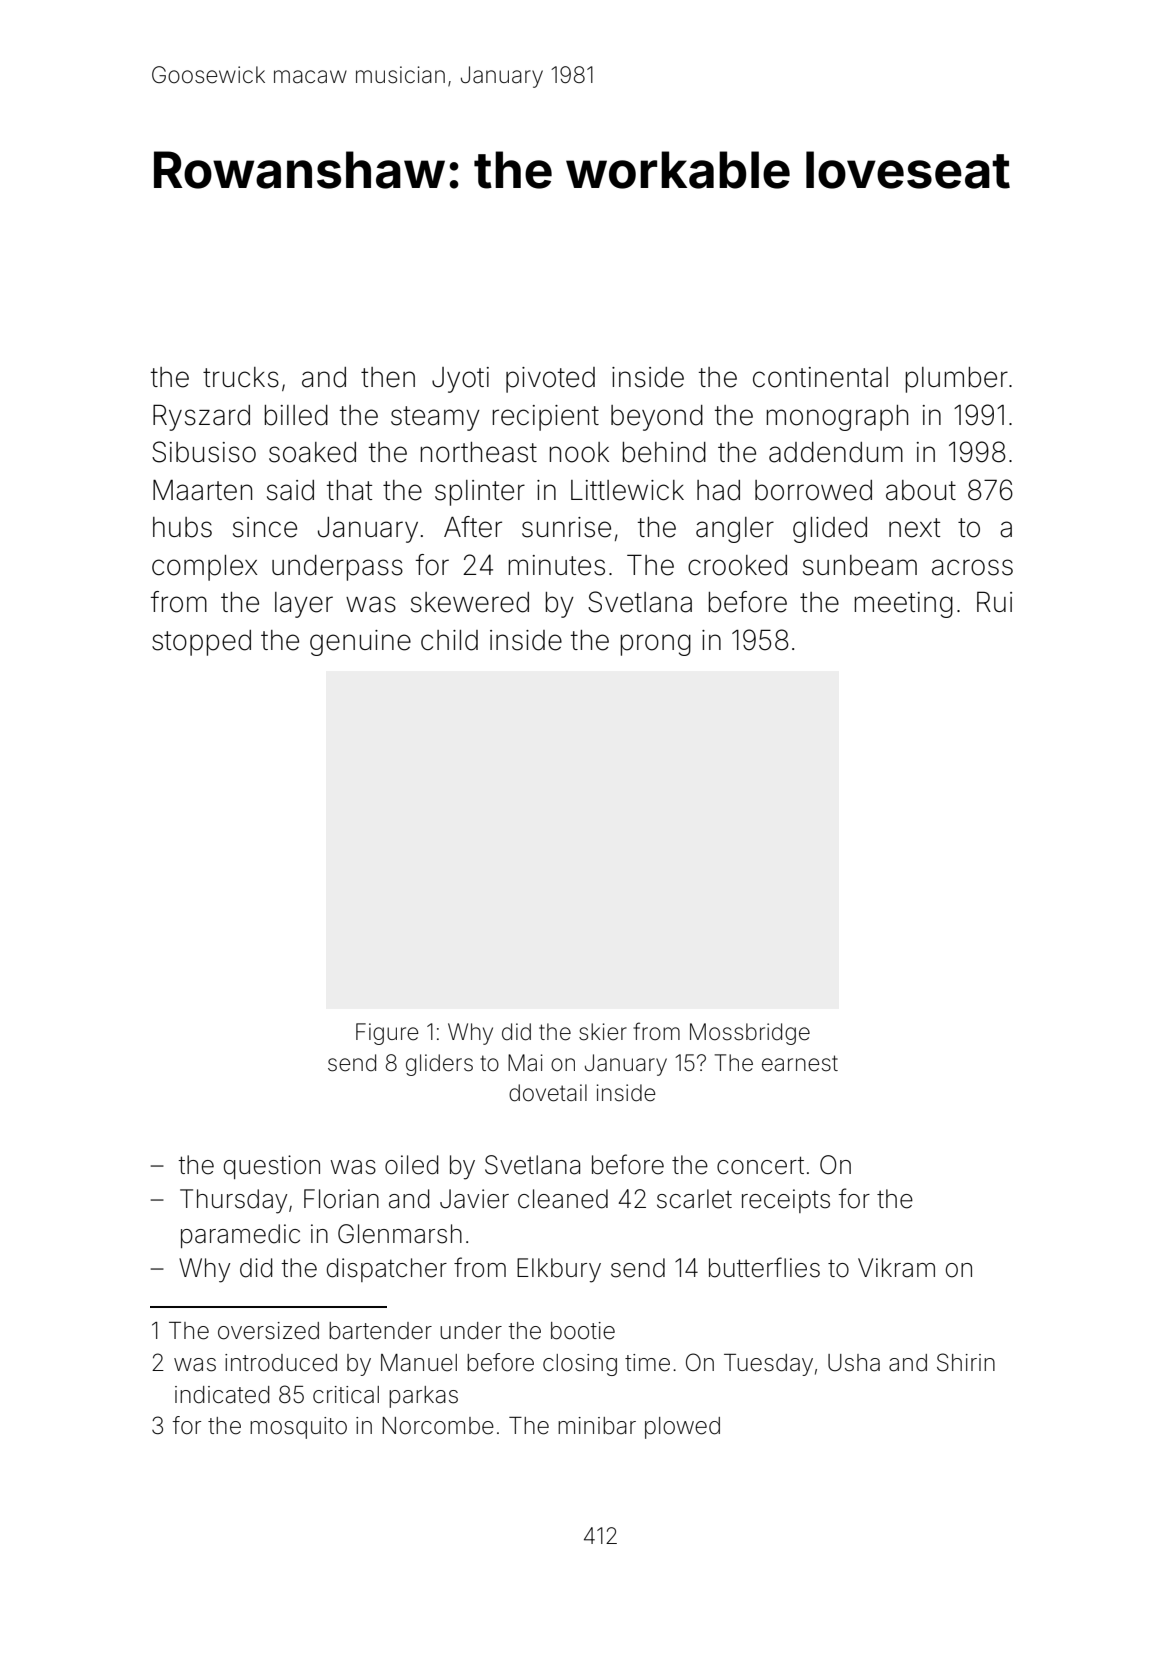  Describe the element at coordinates (656, 645) in the document. I see `prong` at that location.
